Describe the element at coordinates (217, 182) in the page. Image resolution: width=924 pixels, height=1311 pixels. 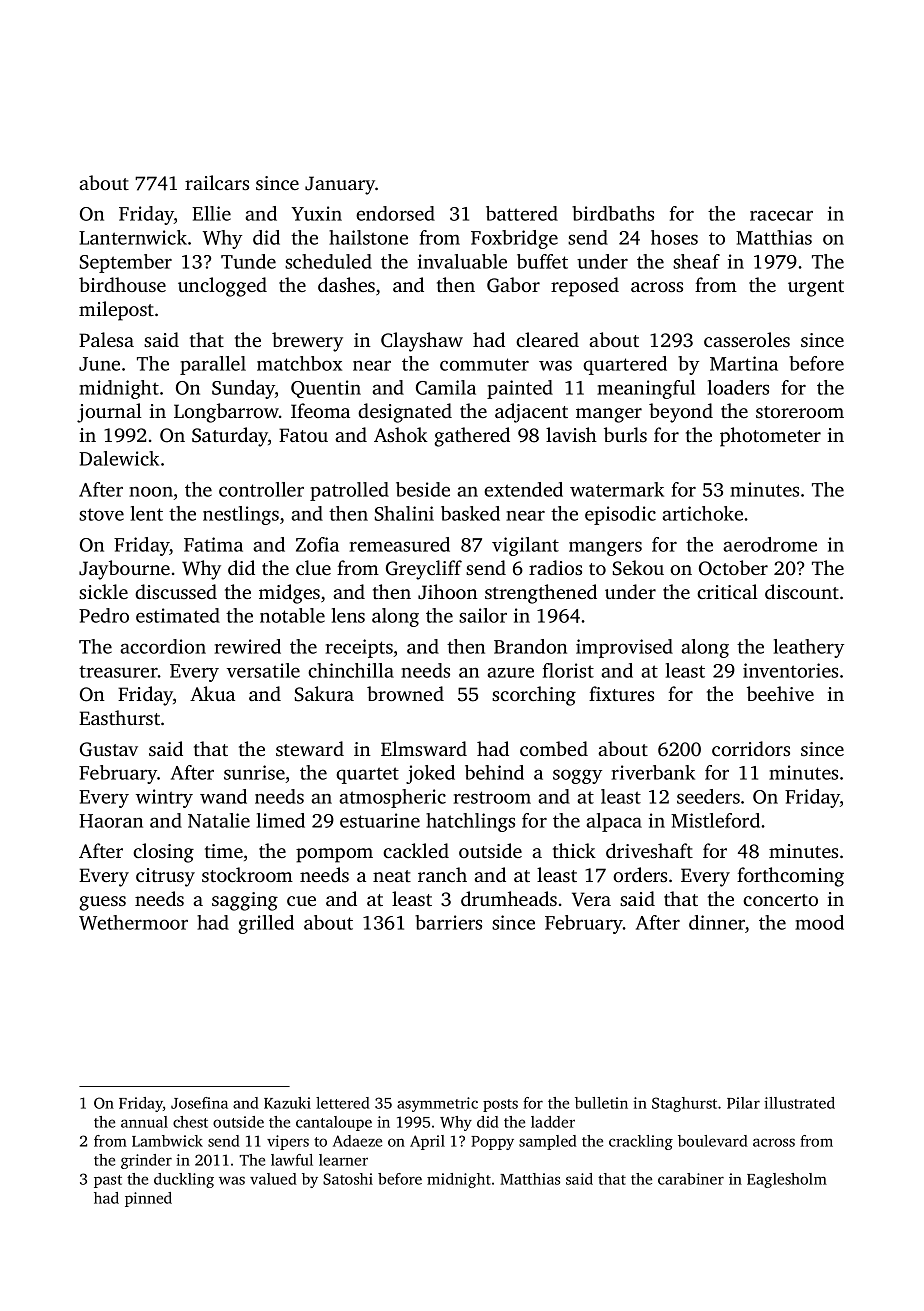
I see `railcars` at that location.
